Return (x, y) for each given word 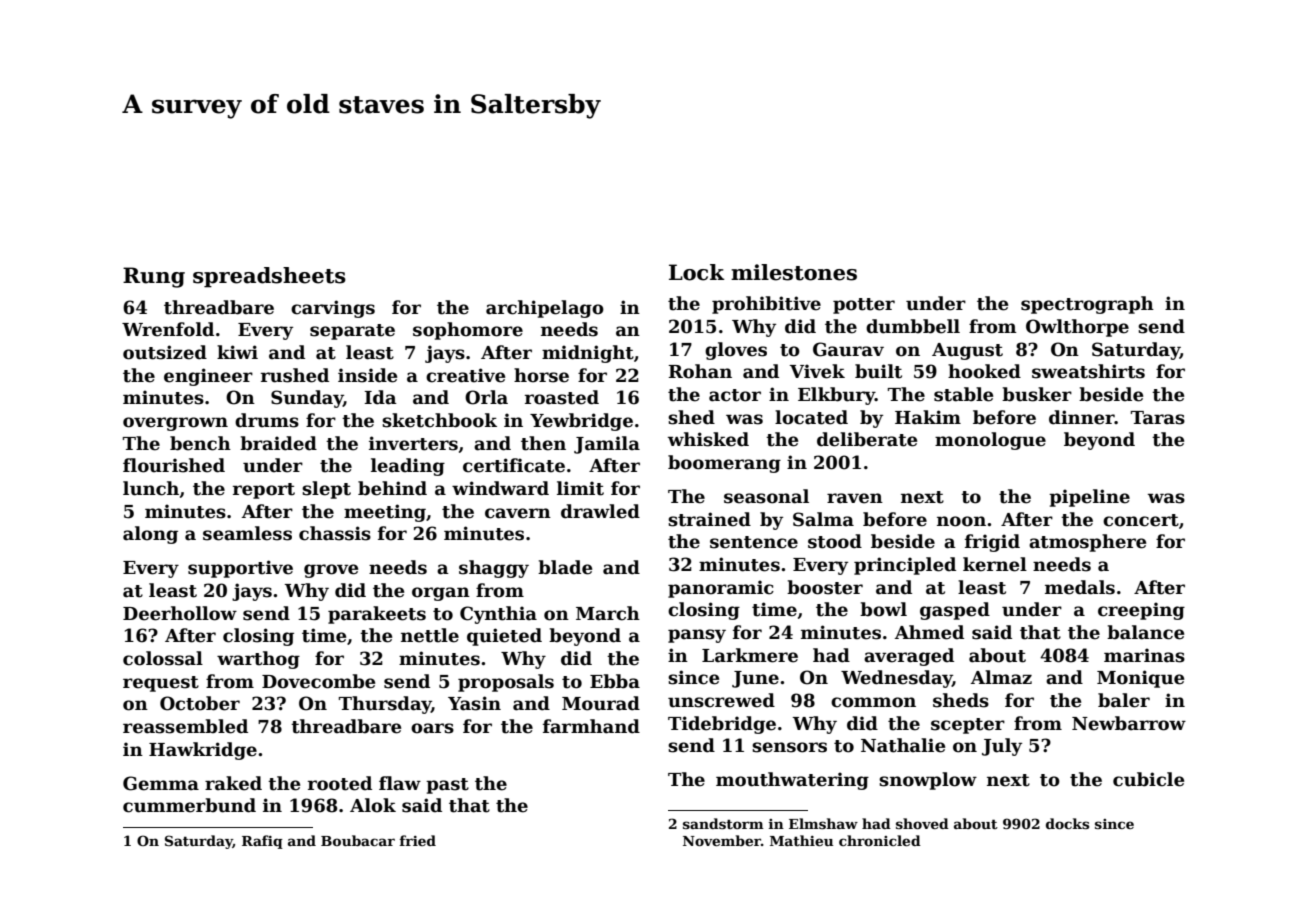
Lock (697, 272)
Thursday (385, 705)
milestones (794, 272)
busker (1037, 394)
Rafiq (262, 842)
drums (267, 420)
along (150, 535)
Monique (1140, 679)
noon (961, 521)
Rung (154, 277)
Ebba (615, 681)
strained (709, 519)
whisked (708, 439)
